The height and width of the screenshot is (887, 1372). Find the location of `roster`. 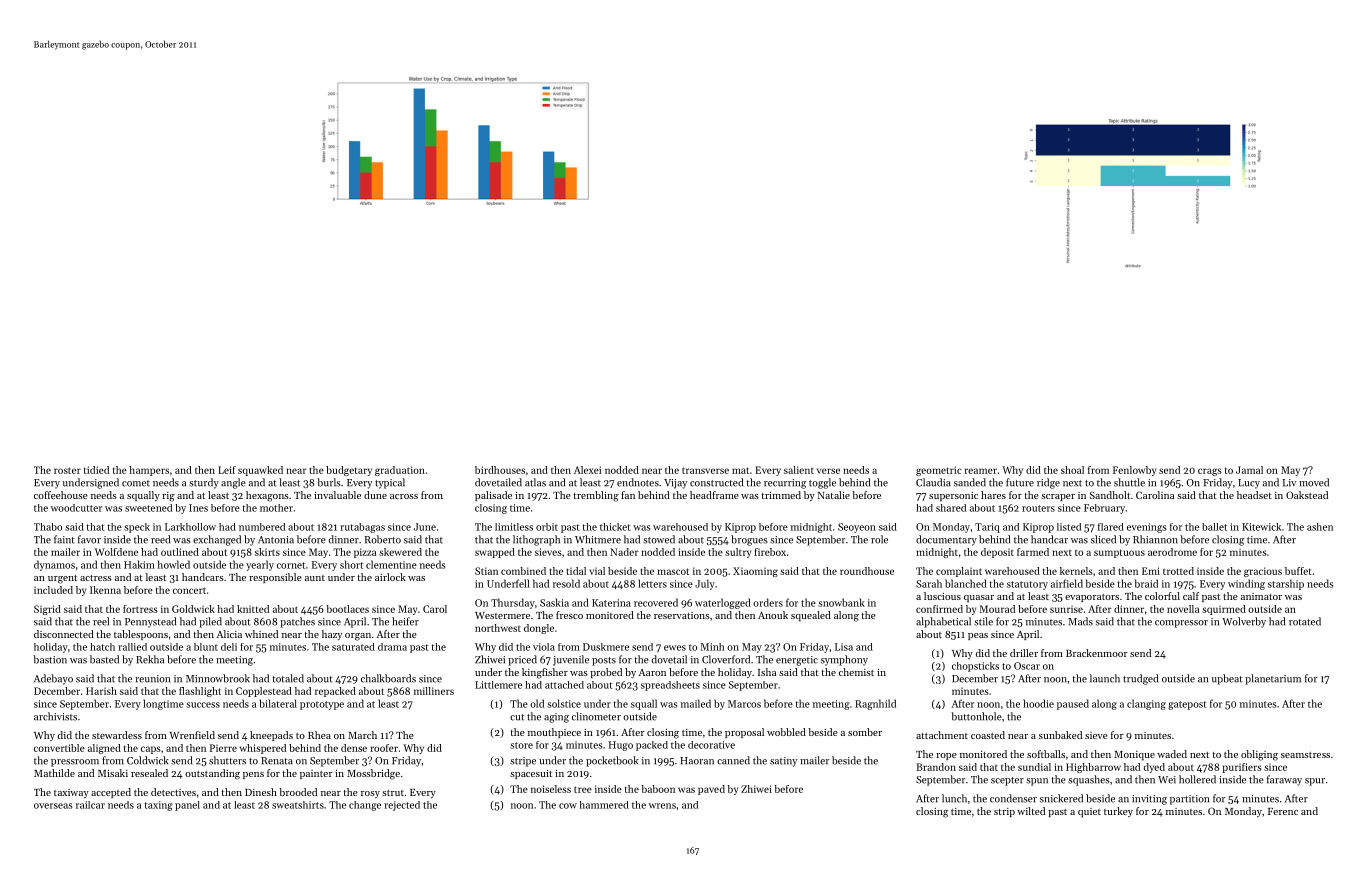

roster is located at coordinates (67, 470).
